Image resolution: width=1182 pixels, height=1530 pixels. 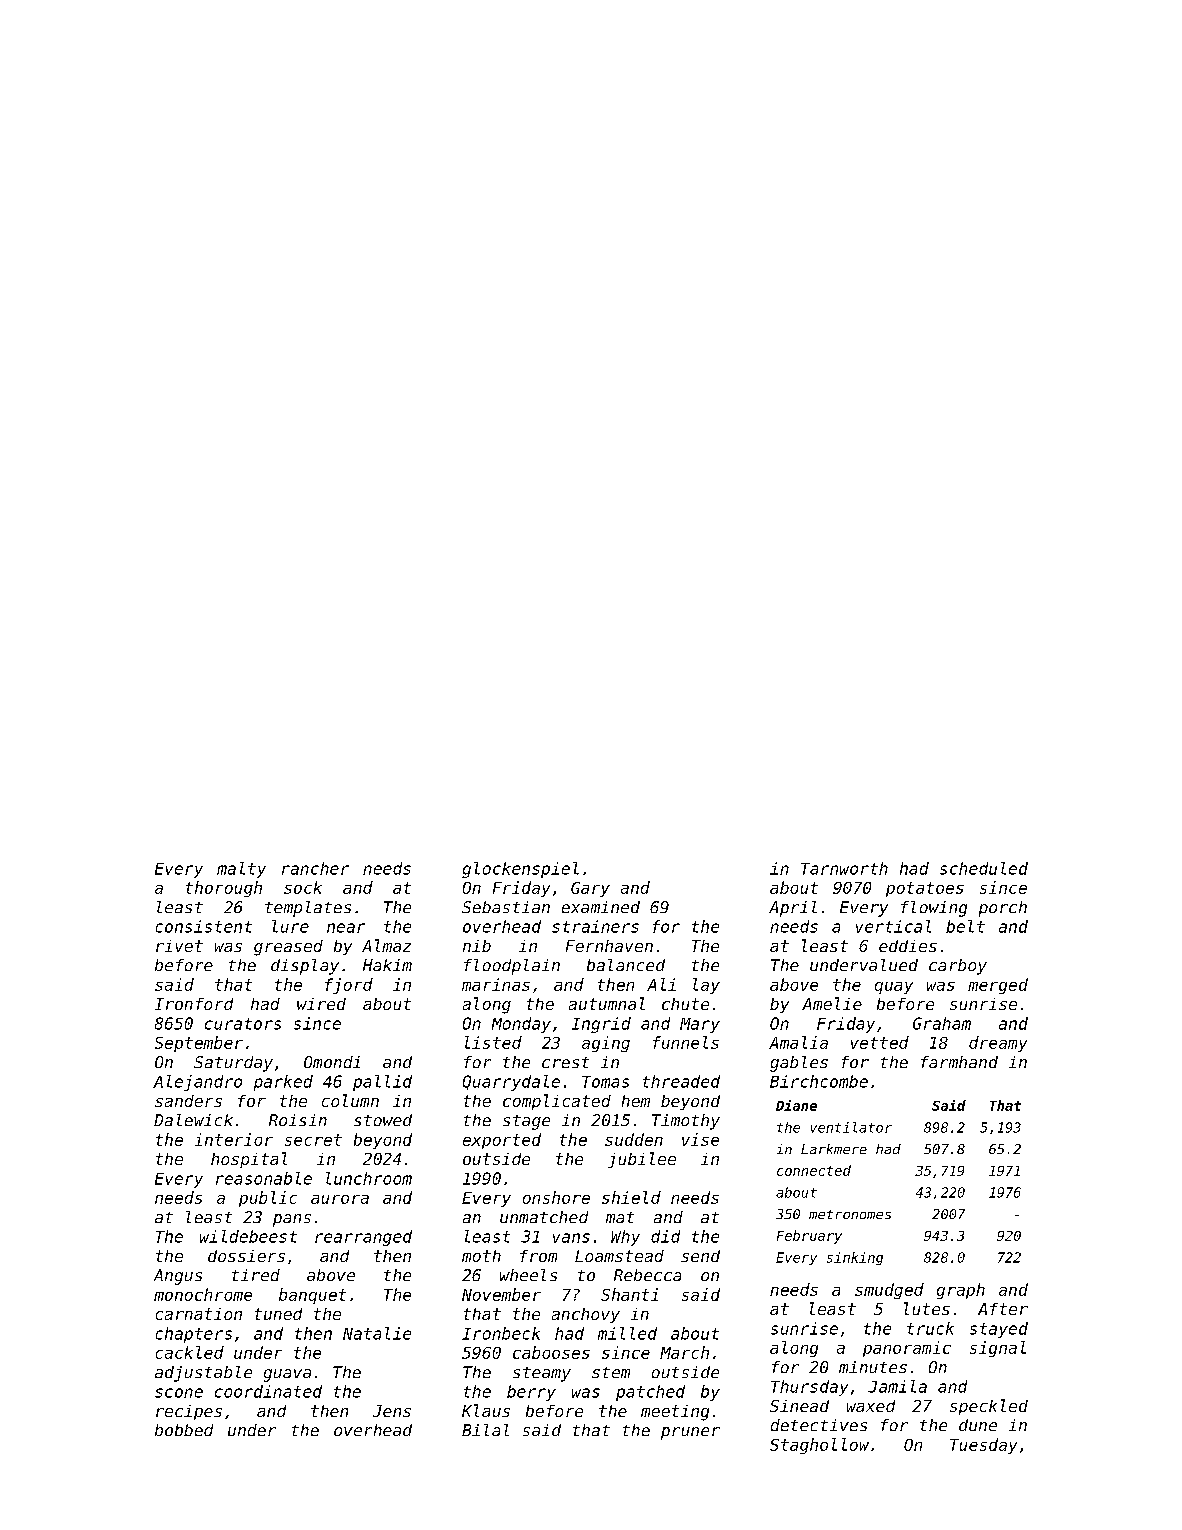 I want to click on Jens, so click(x=392, y=1411).
